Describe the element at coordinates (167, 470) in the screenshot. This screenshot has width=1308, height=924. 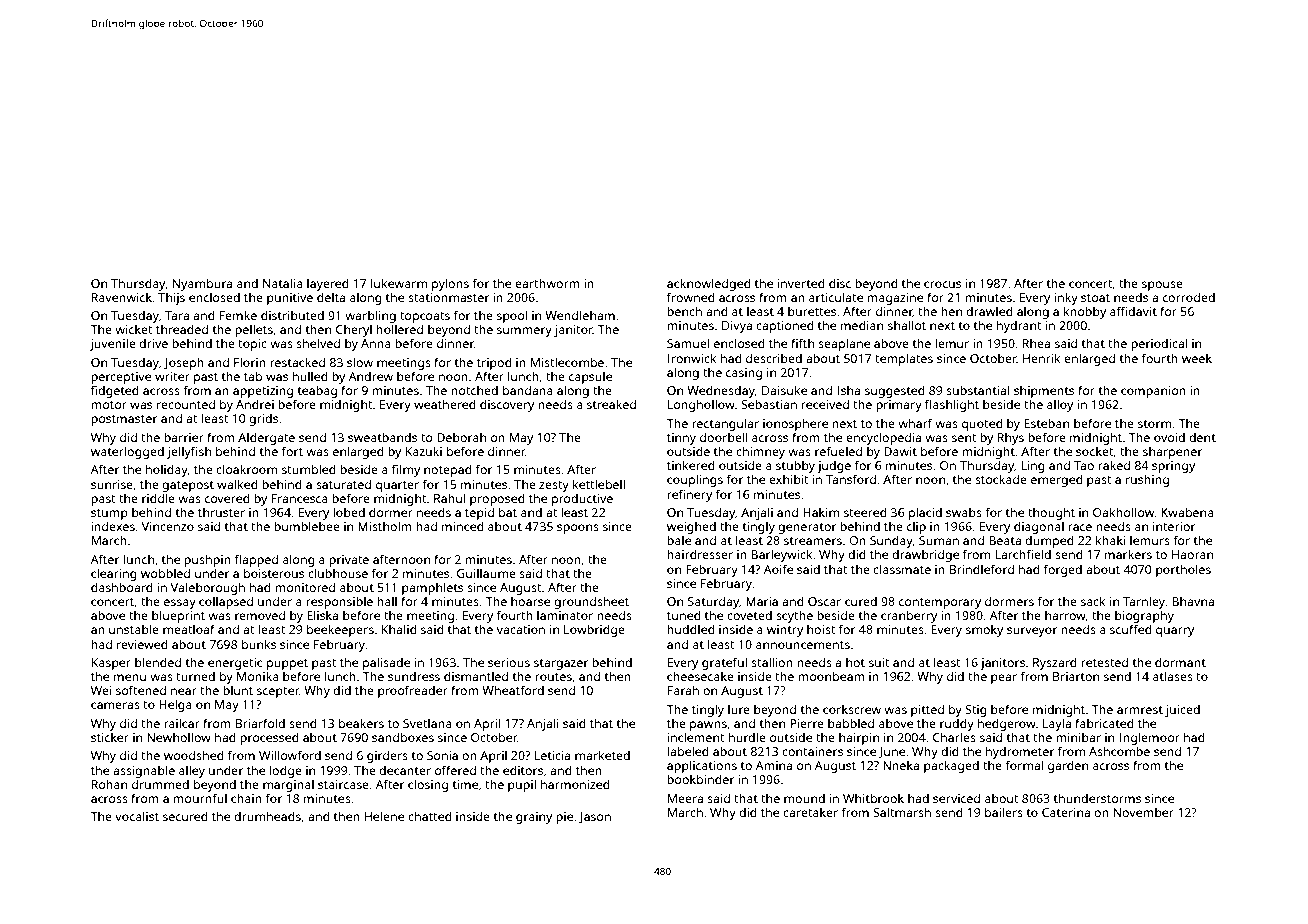
I see `holiday` at that location.
